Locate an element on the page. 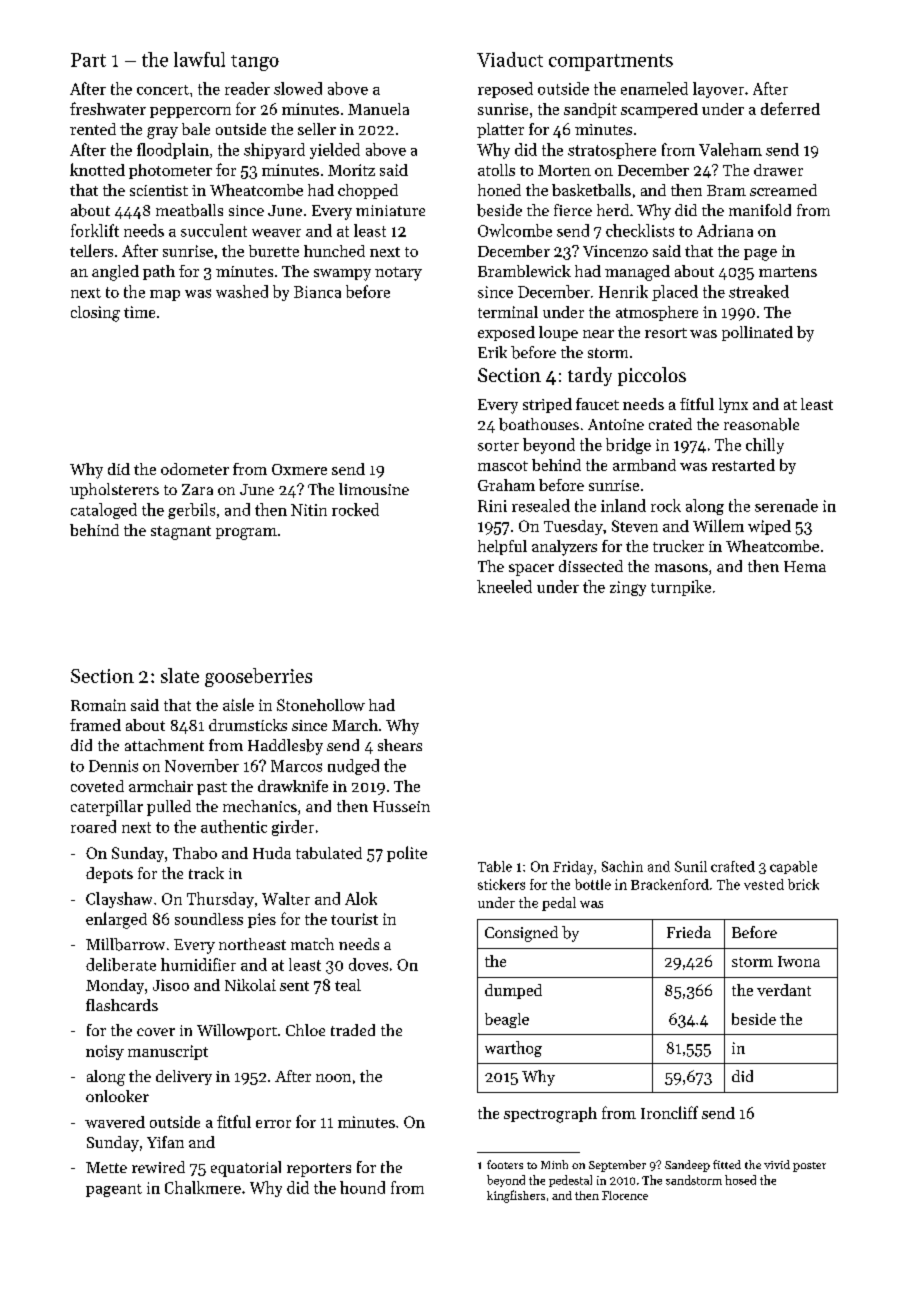 The height and width of the page is (1316, 908). Viaduct is located at coordinates (510, 59).
